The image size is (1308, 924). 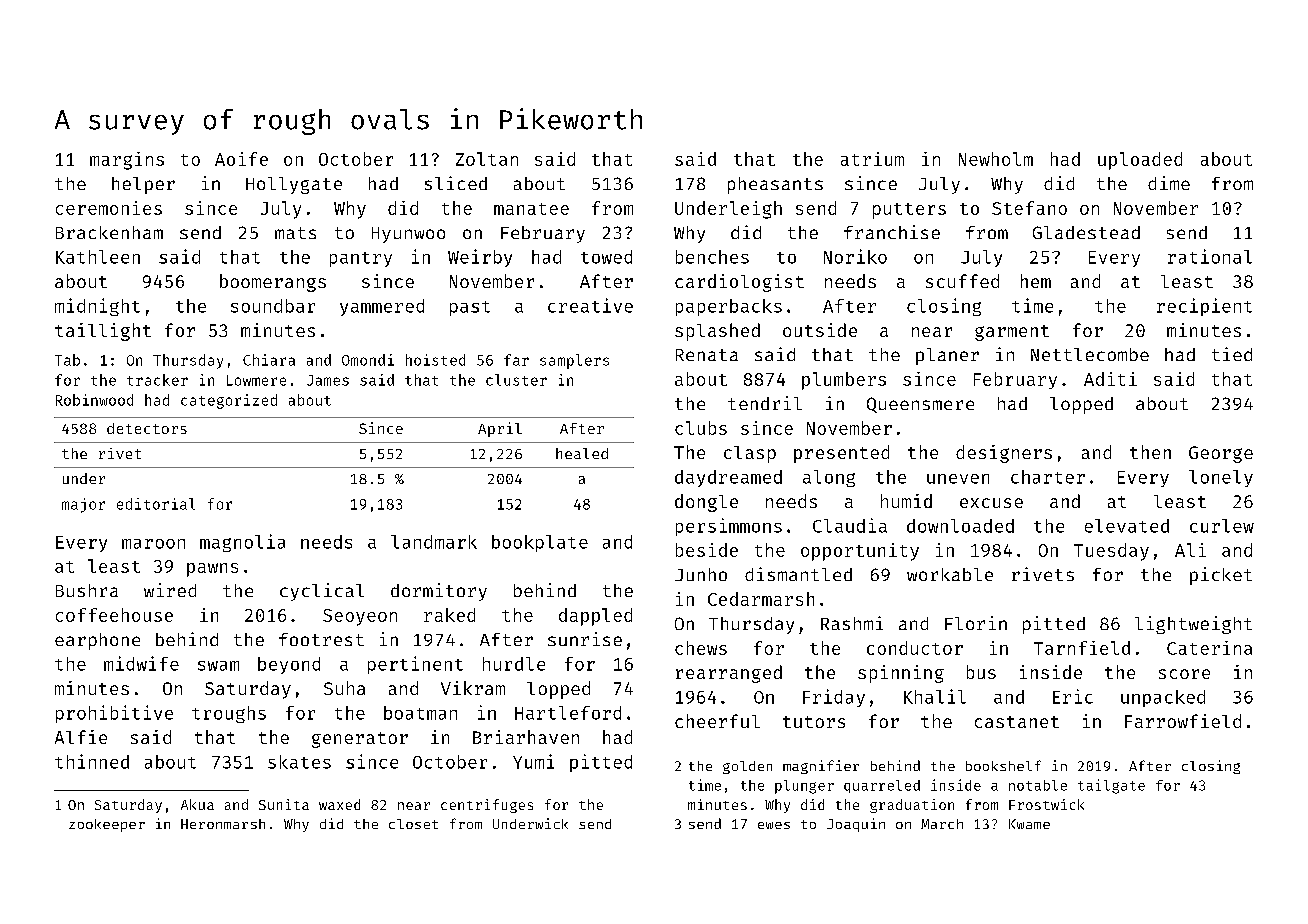 I want to click on Gladestead, so click(x=1086, y=232).
